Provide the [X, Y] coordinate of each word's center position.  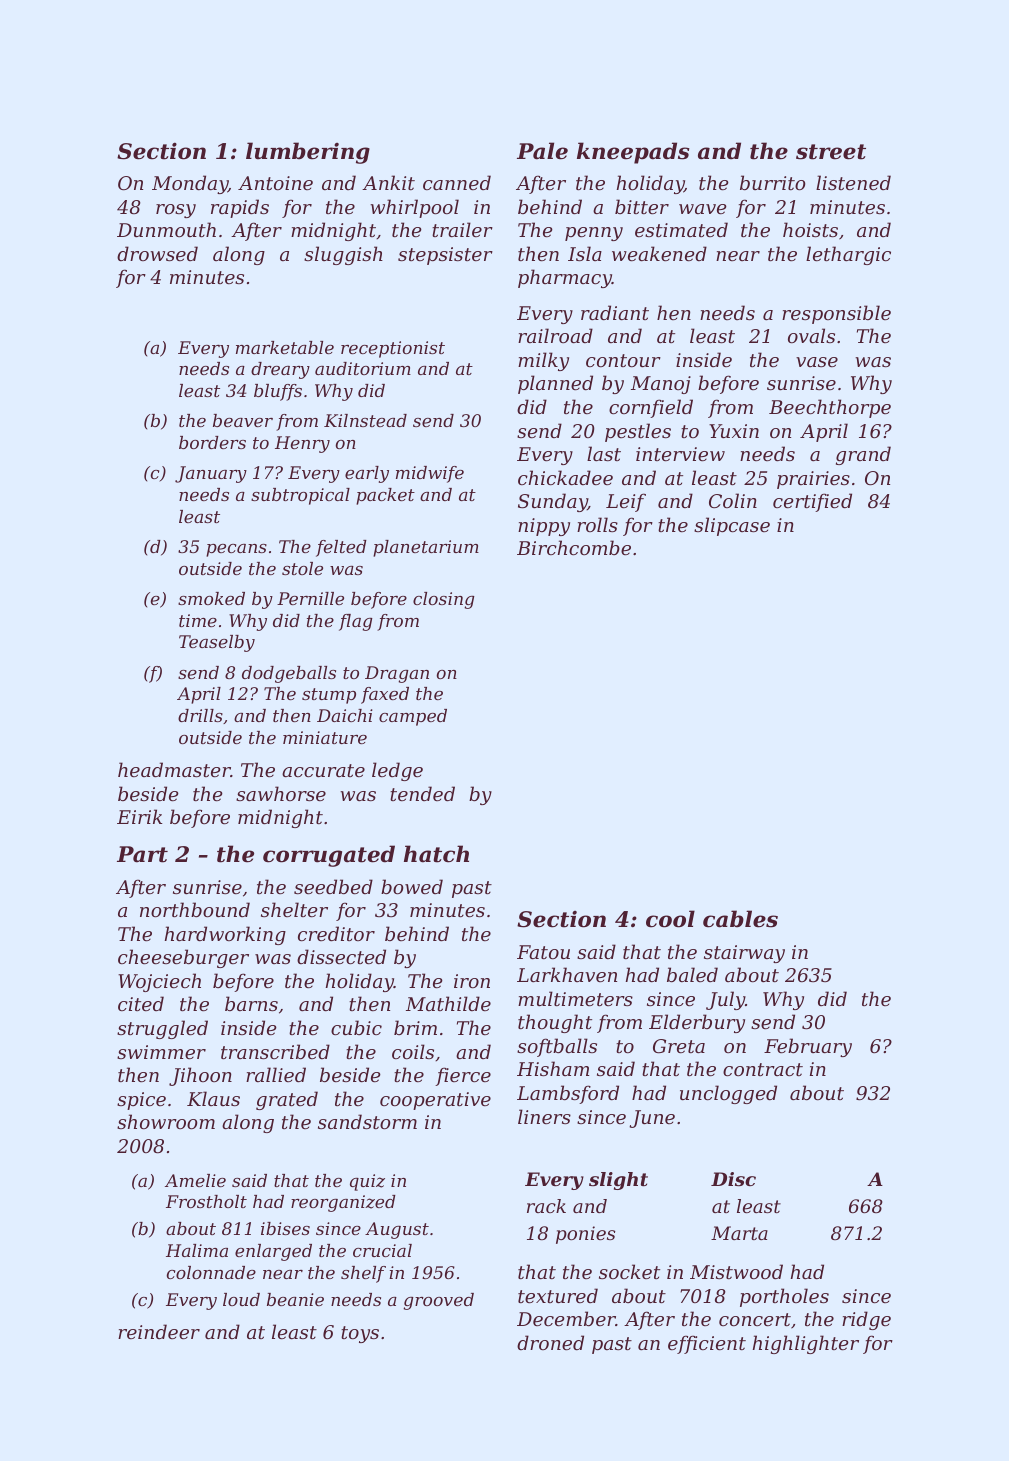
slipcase [732, 526]
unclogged [728, 1094]
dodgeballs [289, 674]
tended [422, 793]
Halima [197, 1250]
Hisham [553, 1068]
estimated [681, 229]
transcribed [275, 1051]
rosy [176, 211]
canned [457, 182]
